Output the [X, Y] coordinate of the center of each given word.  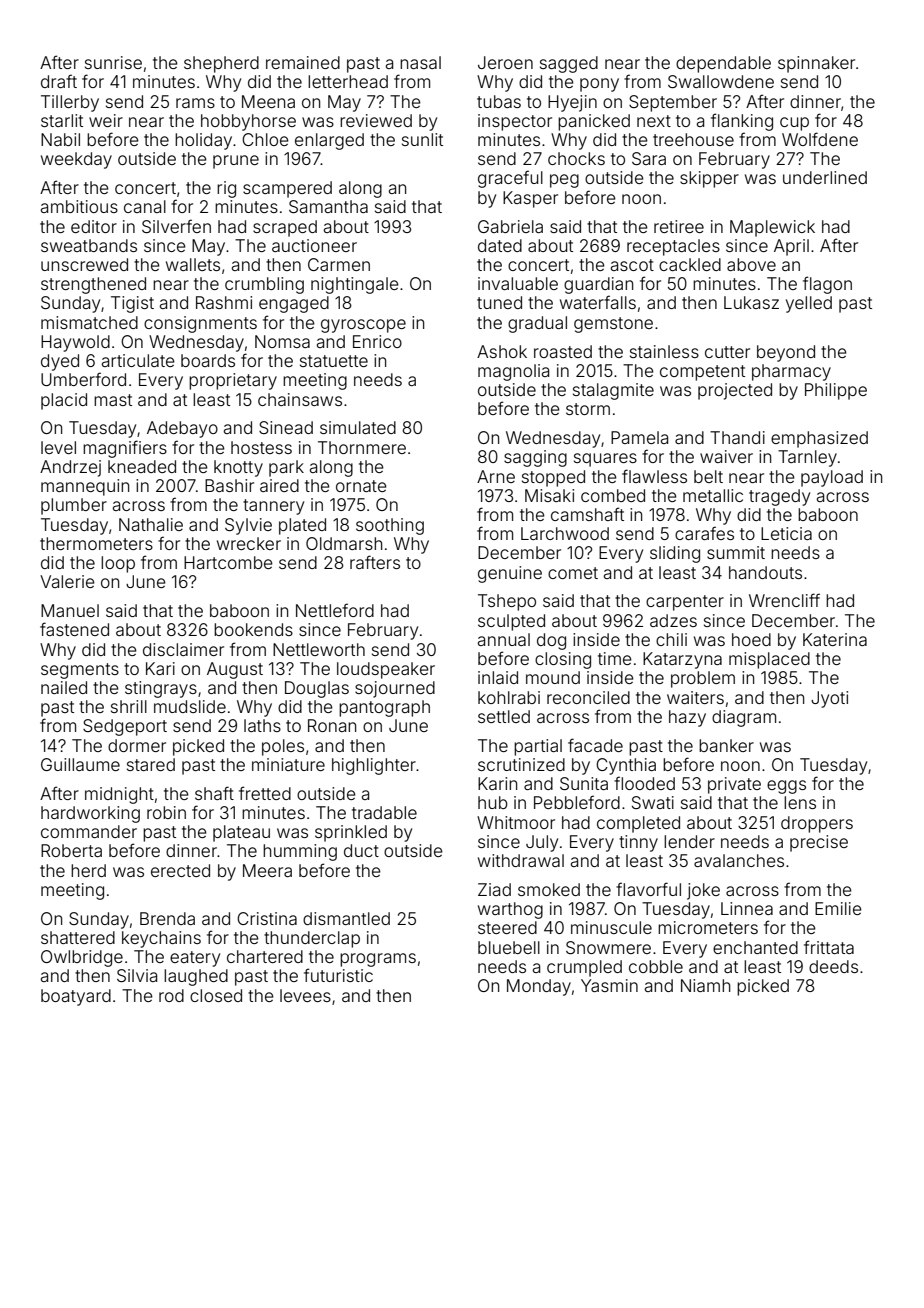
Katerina [835, 639]
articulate [138, 360]
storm [588, 409]
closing [563, 660]
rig [226, 189]
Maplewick [772, 228]
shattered [78, 937]
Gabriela [510, 226]
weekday [76, 160]
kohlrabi [509, 697]
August [235, 670]
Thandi [737, 437]
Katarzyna [682, 660]
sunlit [422, 139]
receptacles [673, 247]
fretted [265, 793]
